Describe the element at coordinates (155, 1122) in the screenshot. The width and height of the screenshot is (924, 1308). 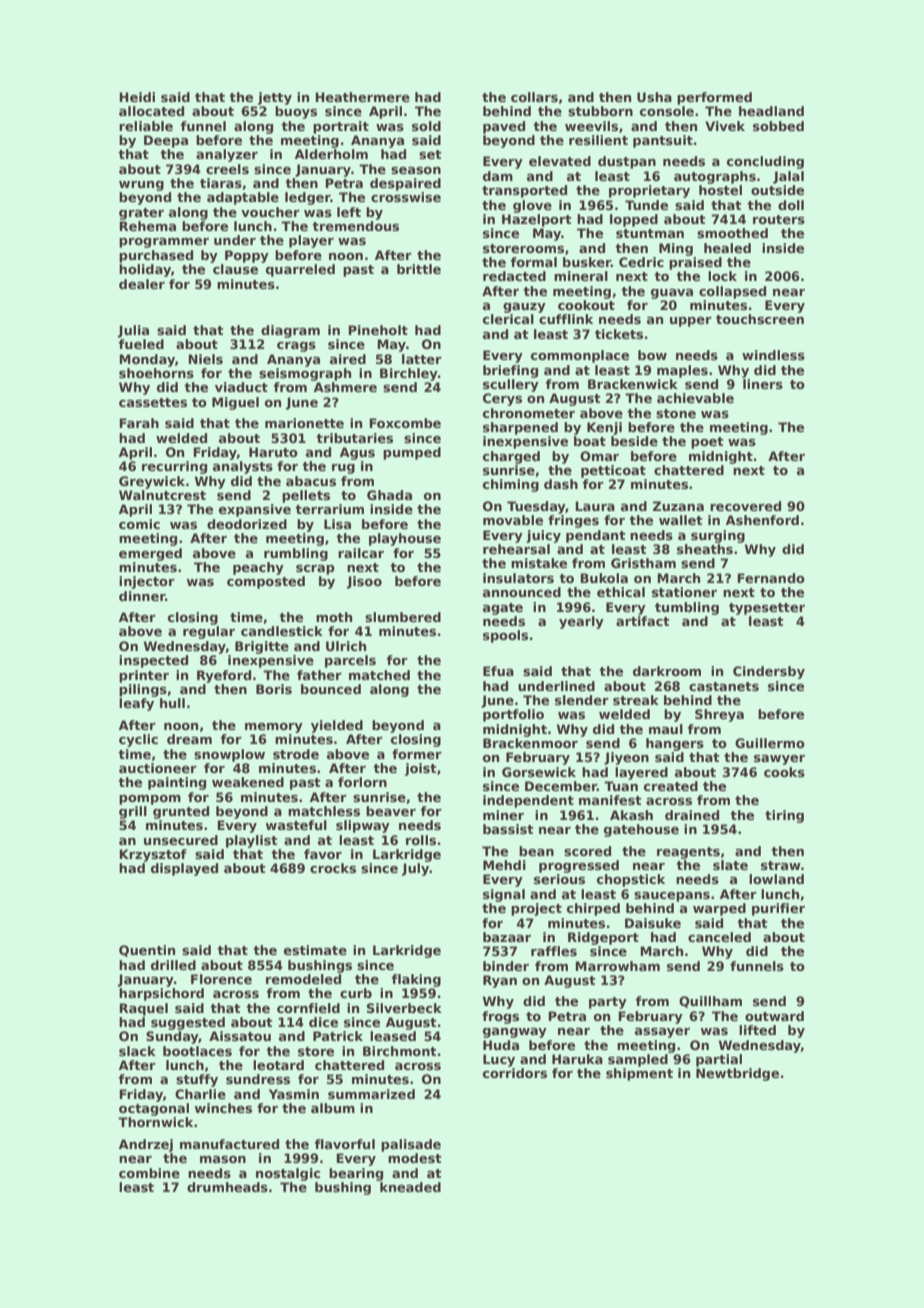
I see `Thornwick` at that location.
